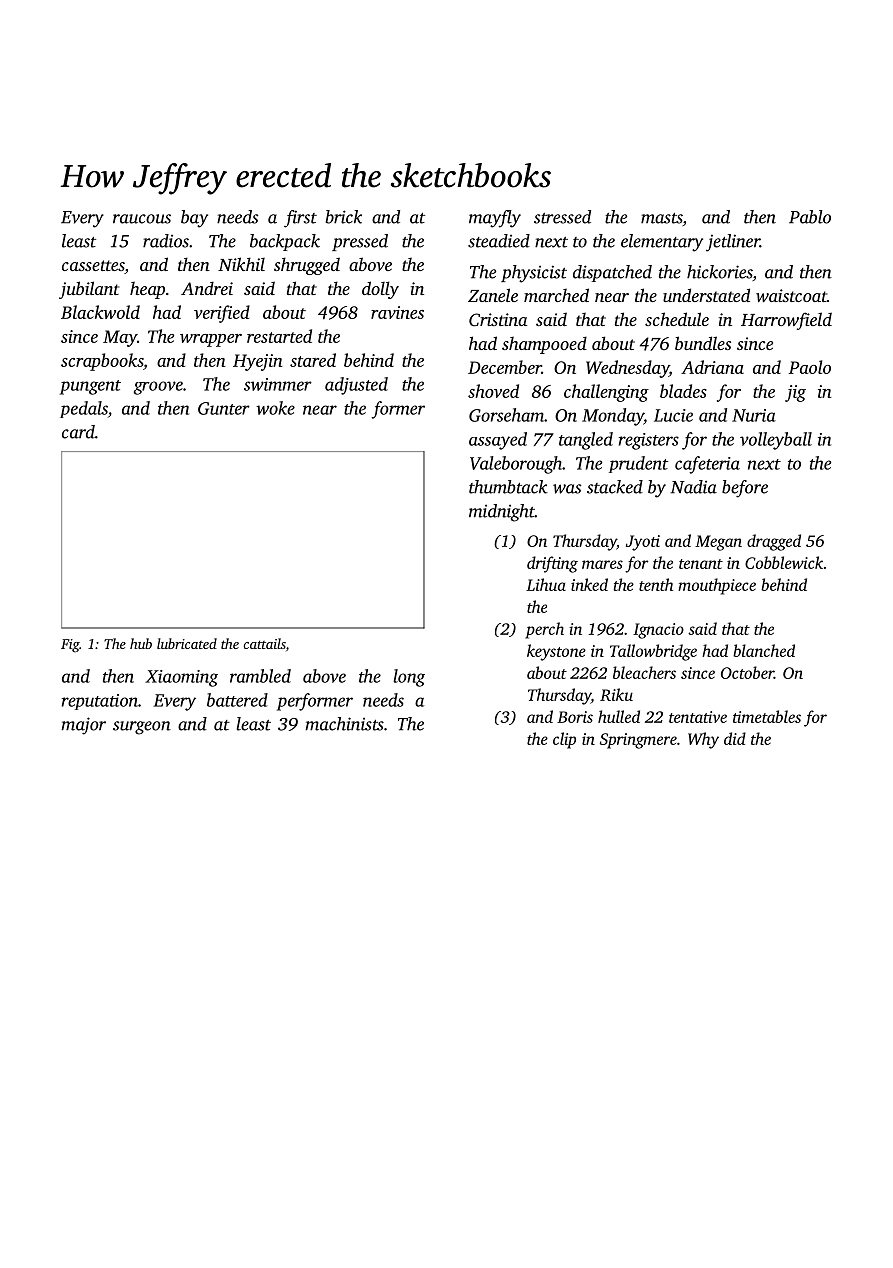  I want to click on before, so click(745, 489).
